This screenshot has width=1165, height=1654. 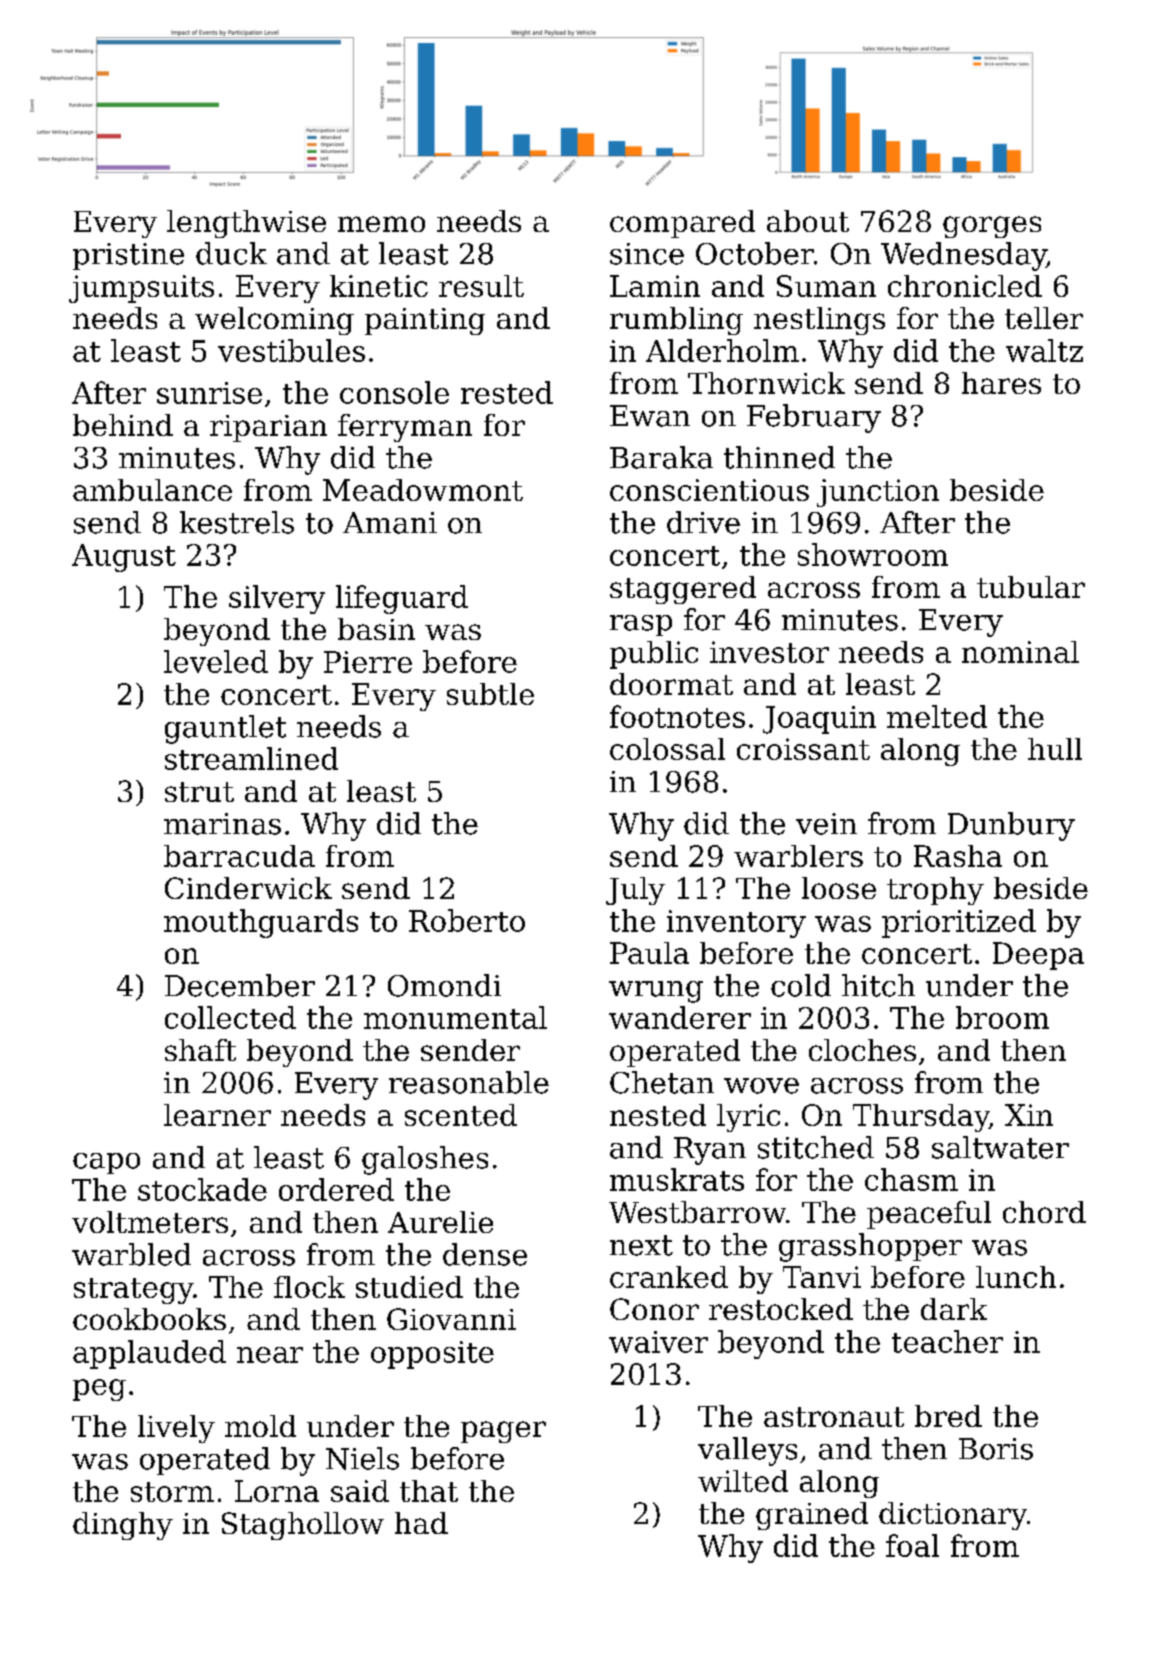 I want to click on Xin, so click(x=1029, y=1115).
